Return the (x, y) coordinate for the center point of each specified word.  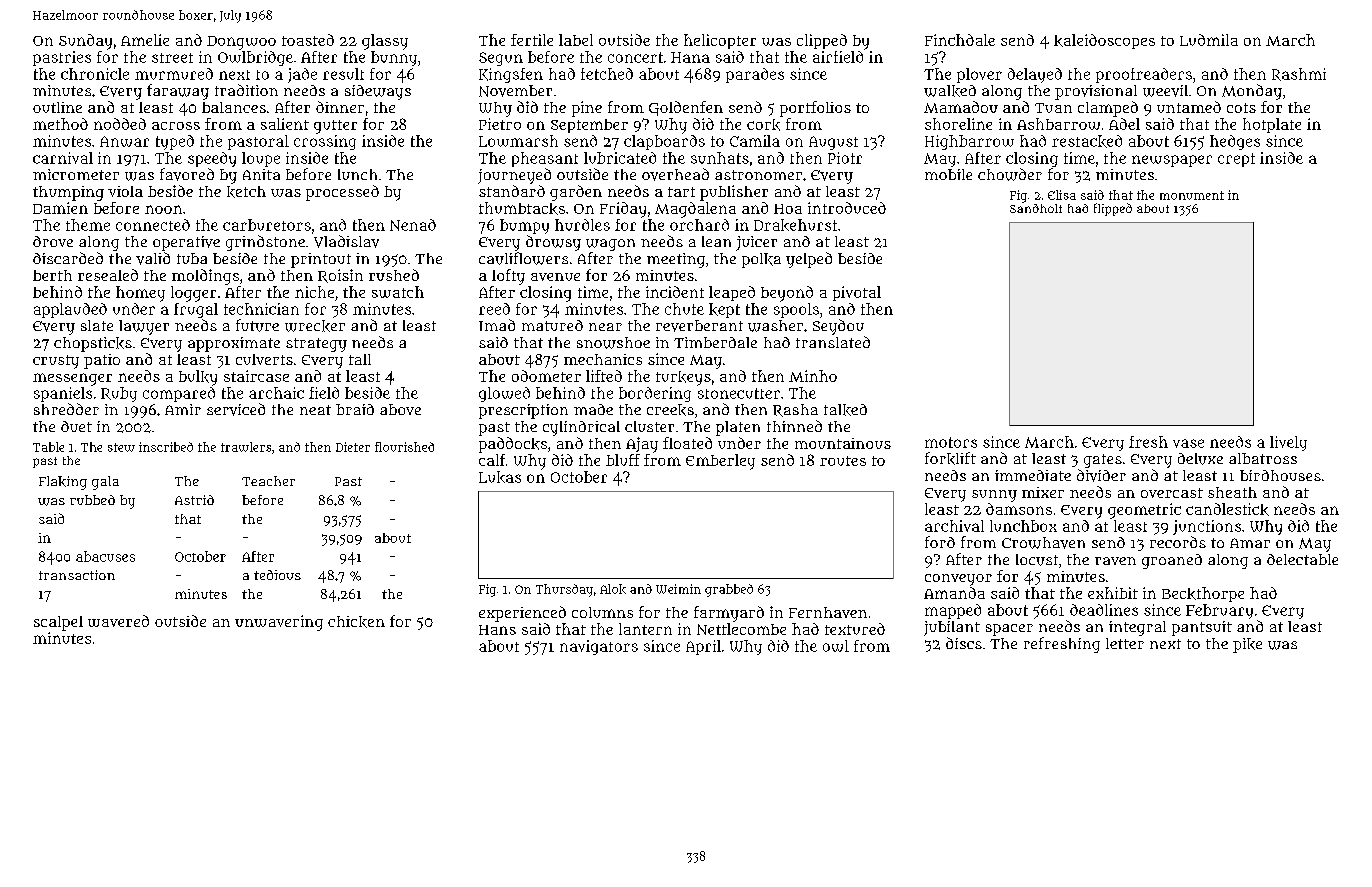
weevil (1165, 91)
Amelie (145, 40)
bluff (623, 460)
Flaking (63, 483)
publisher (734, 193)
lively (1288, 443)
